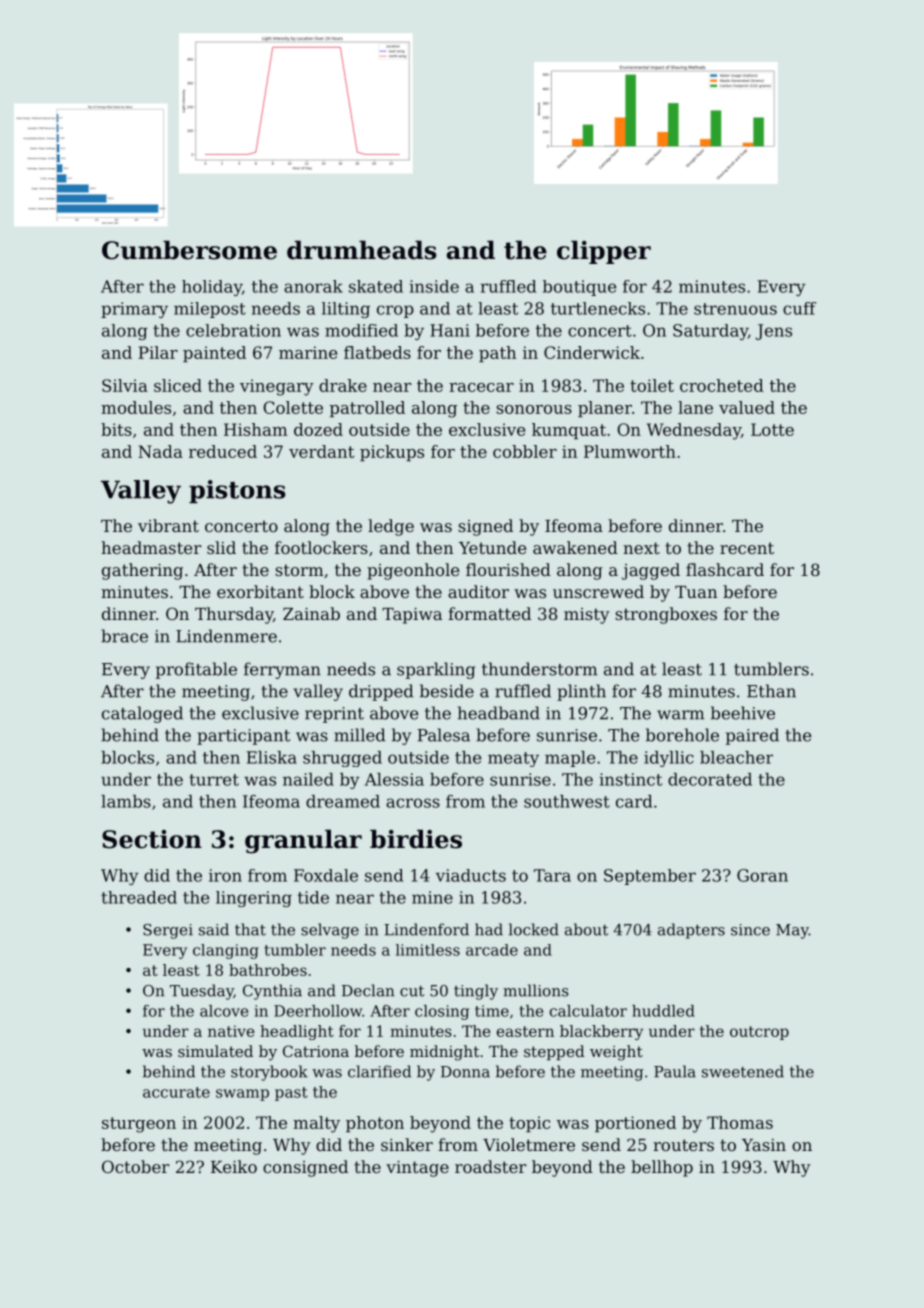 The image size is (924, 1308). Describe the element at coordinates (735, 309) in the screenshot. I see `strenuous` at that location.
